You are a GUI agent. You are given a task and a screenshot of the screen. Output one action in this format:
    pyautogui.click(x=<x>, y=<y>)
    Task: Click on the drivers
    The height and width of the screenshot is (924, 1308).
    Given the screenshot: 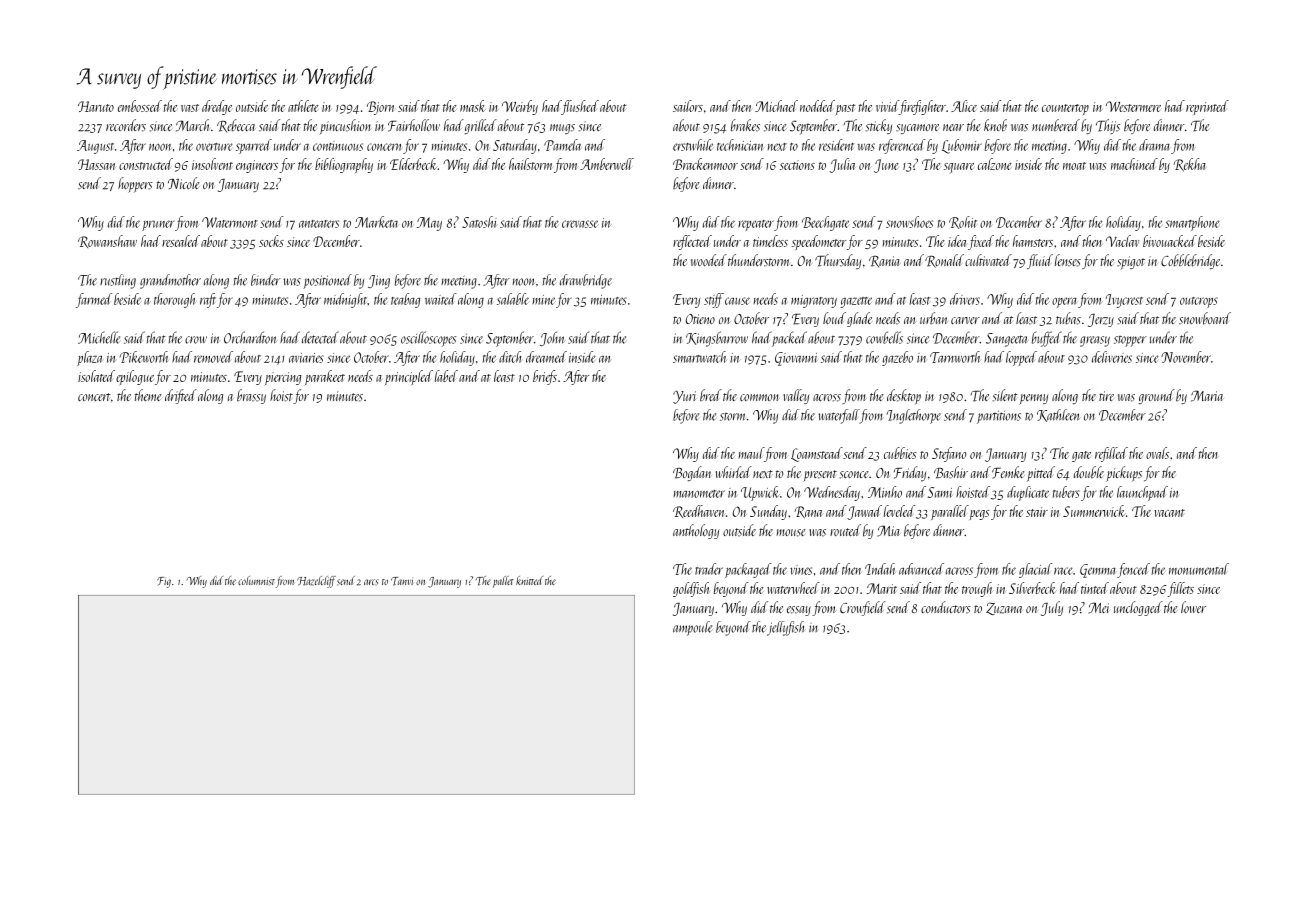 What is the action you would take?
    pyautogui.click(x=965, y=299)
